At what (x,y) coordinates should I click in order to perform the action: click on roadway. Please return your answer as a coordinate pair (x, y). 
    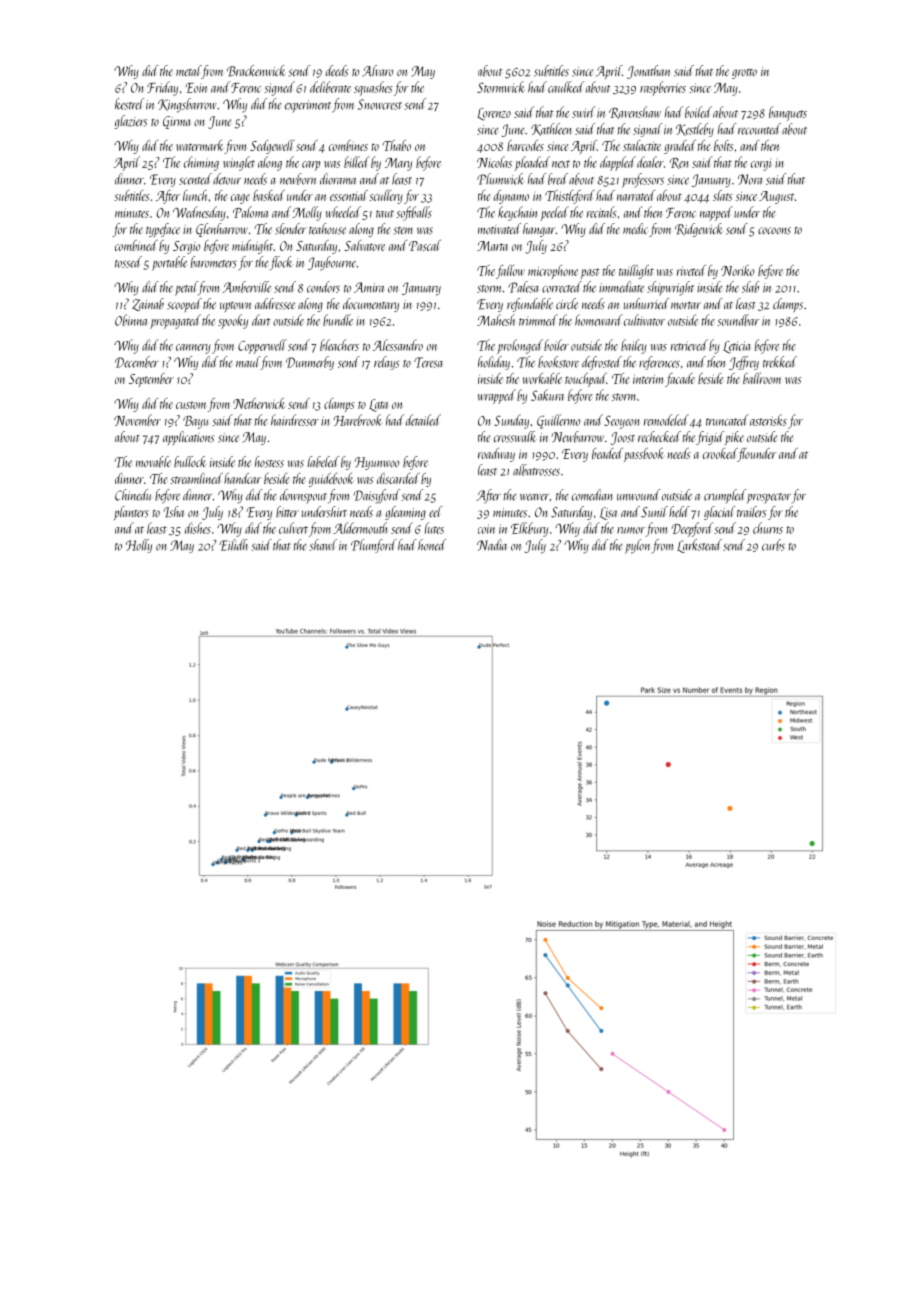
    Looking at the image, I should click on (496, 455).
